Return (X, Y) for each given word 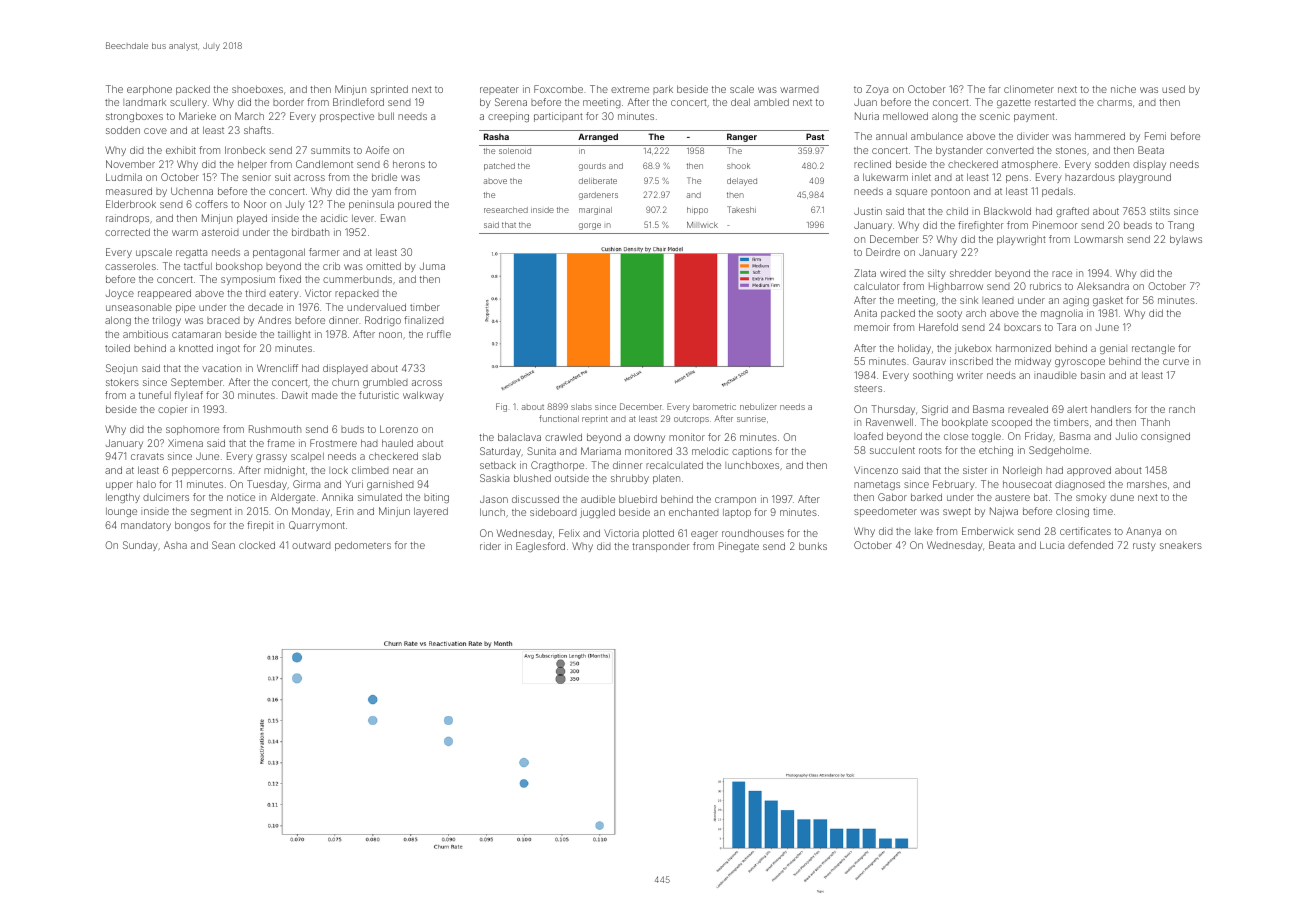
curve (1176, 362)
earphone (149, 90)
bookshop (239, 267)
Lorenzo (399, 429)
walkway (423, 396)
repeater (499, 90)
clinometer (1029, 89)
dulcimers (166, 497)
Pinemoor (1055, 225)
